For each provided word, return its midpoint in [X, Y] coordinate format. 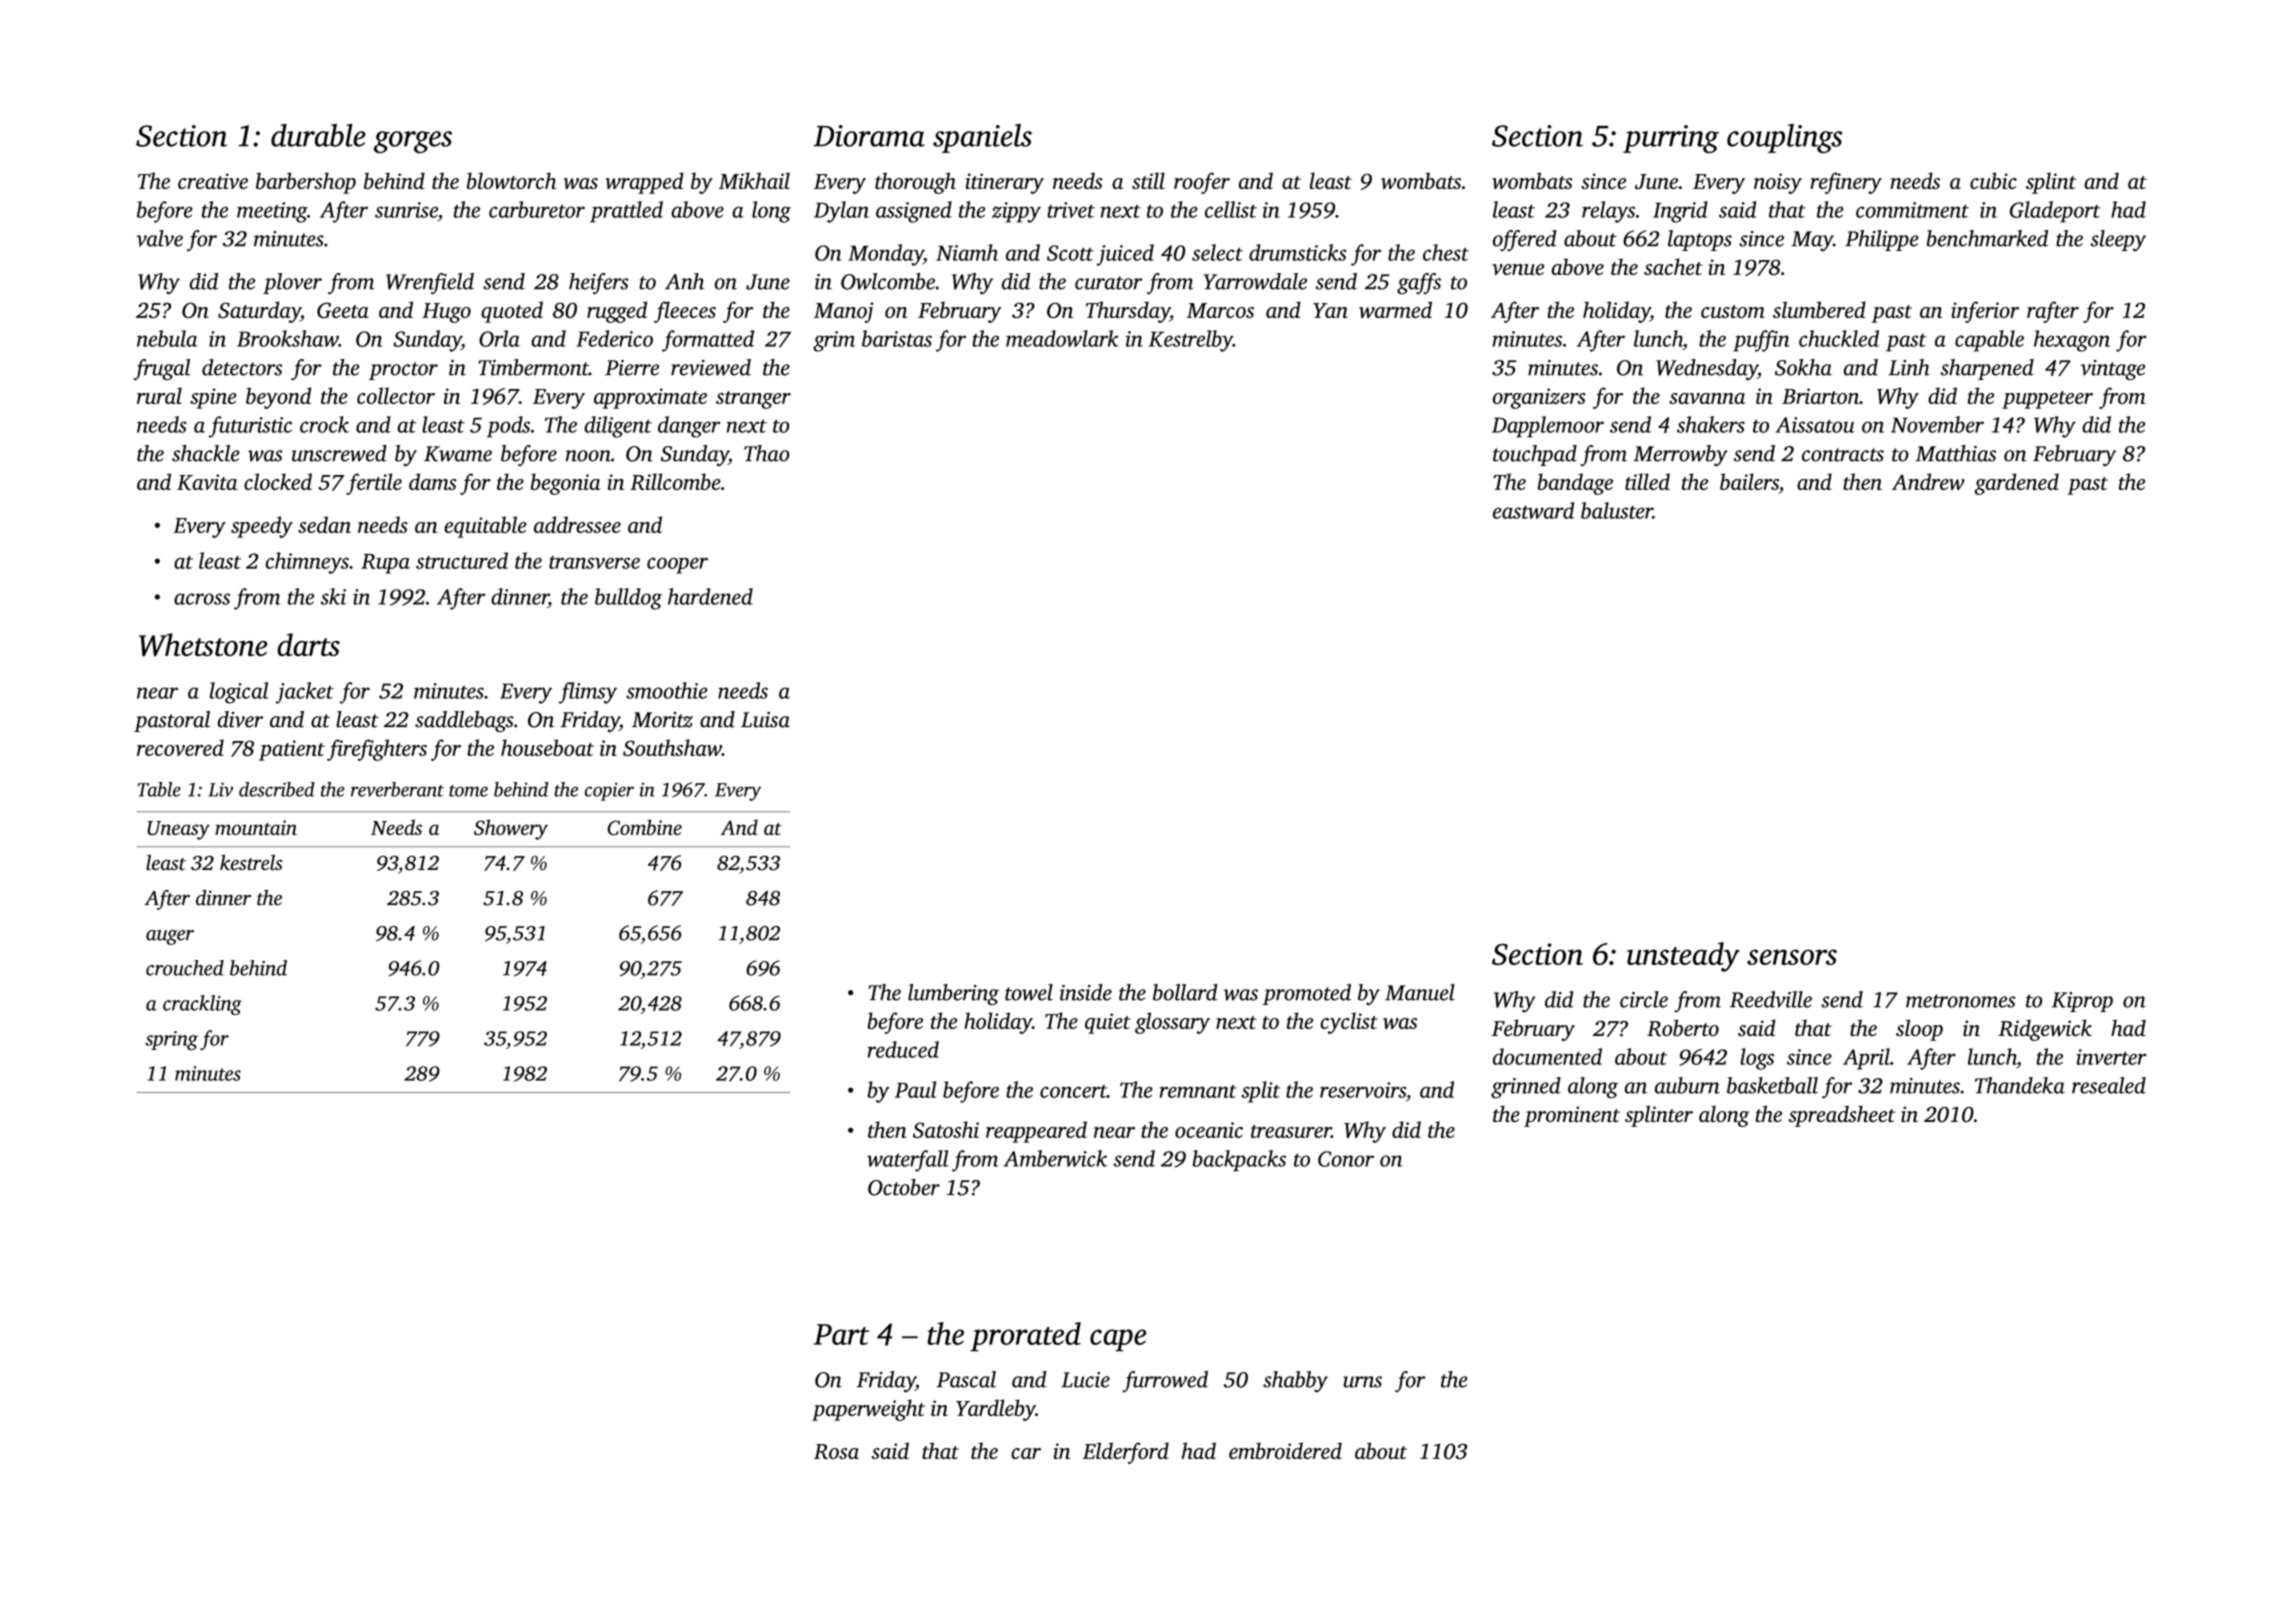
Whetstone [203, 645]
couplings [1784, 138]
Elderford [1126, 1453]
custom [1733, 311]
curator [1108, 283]
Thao [766, 453]
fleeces [685, 312]
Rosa [836, 1451]
